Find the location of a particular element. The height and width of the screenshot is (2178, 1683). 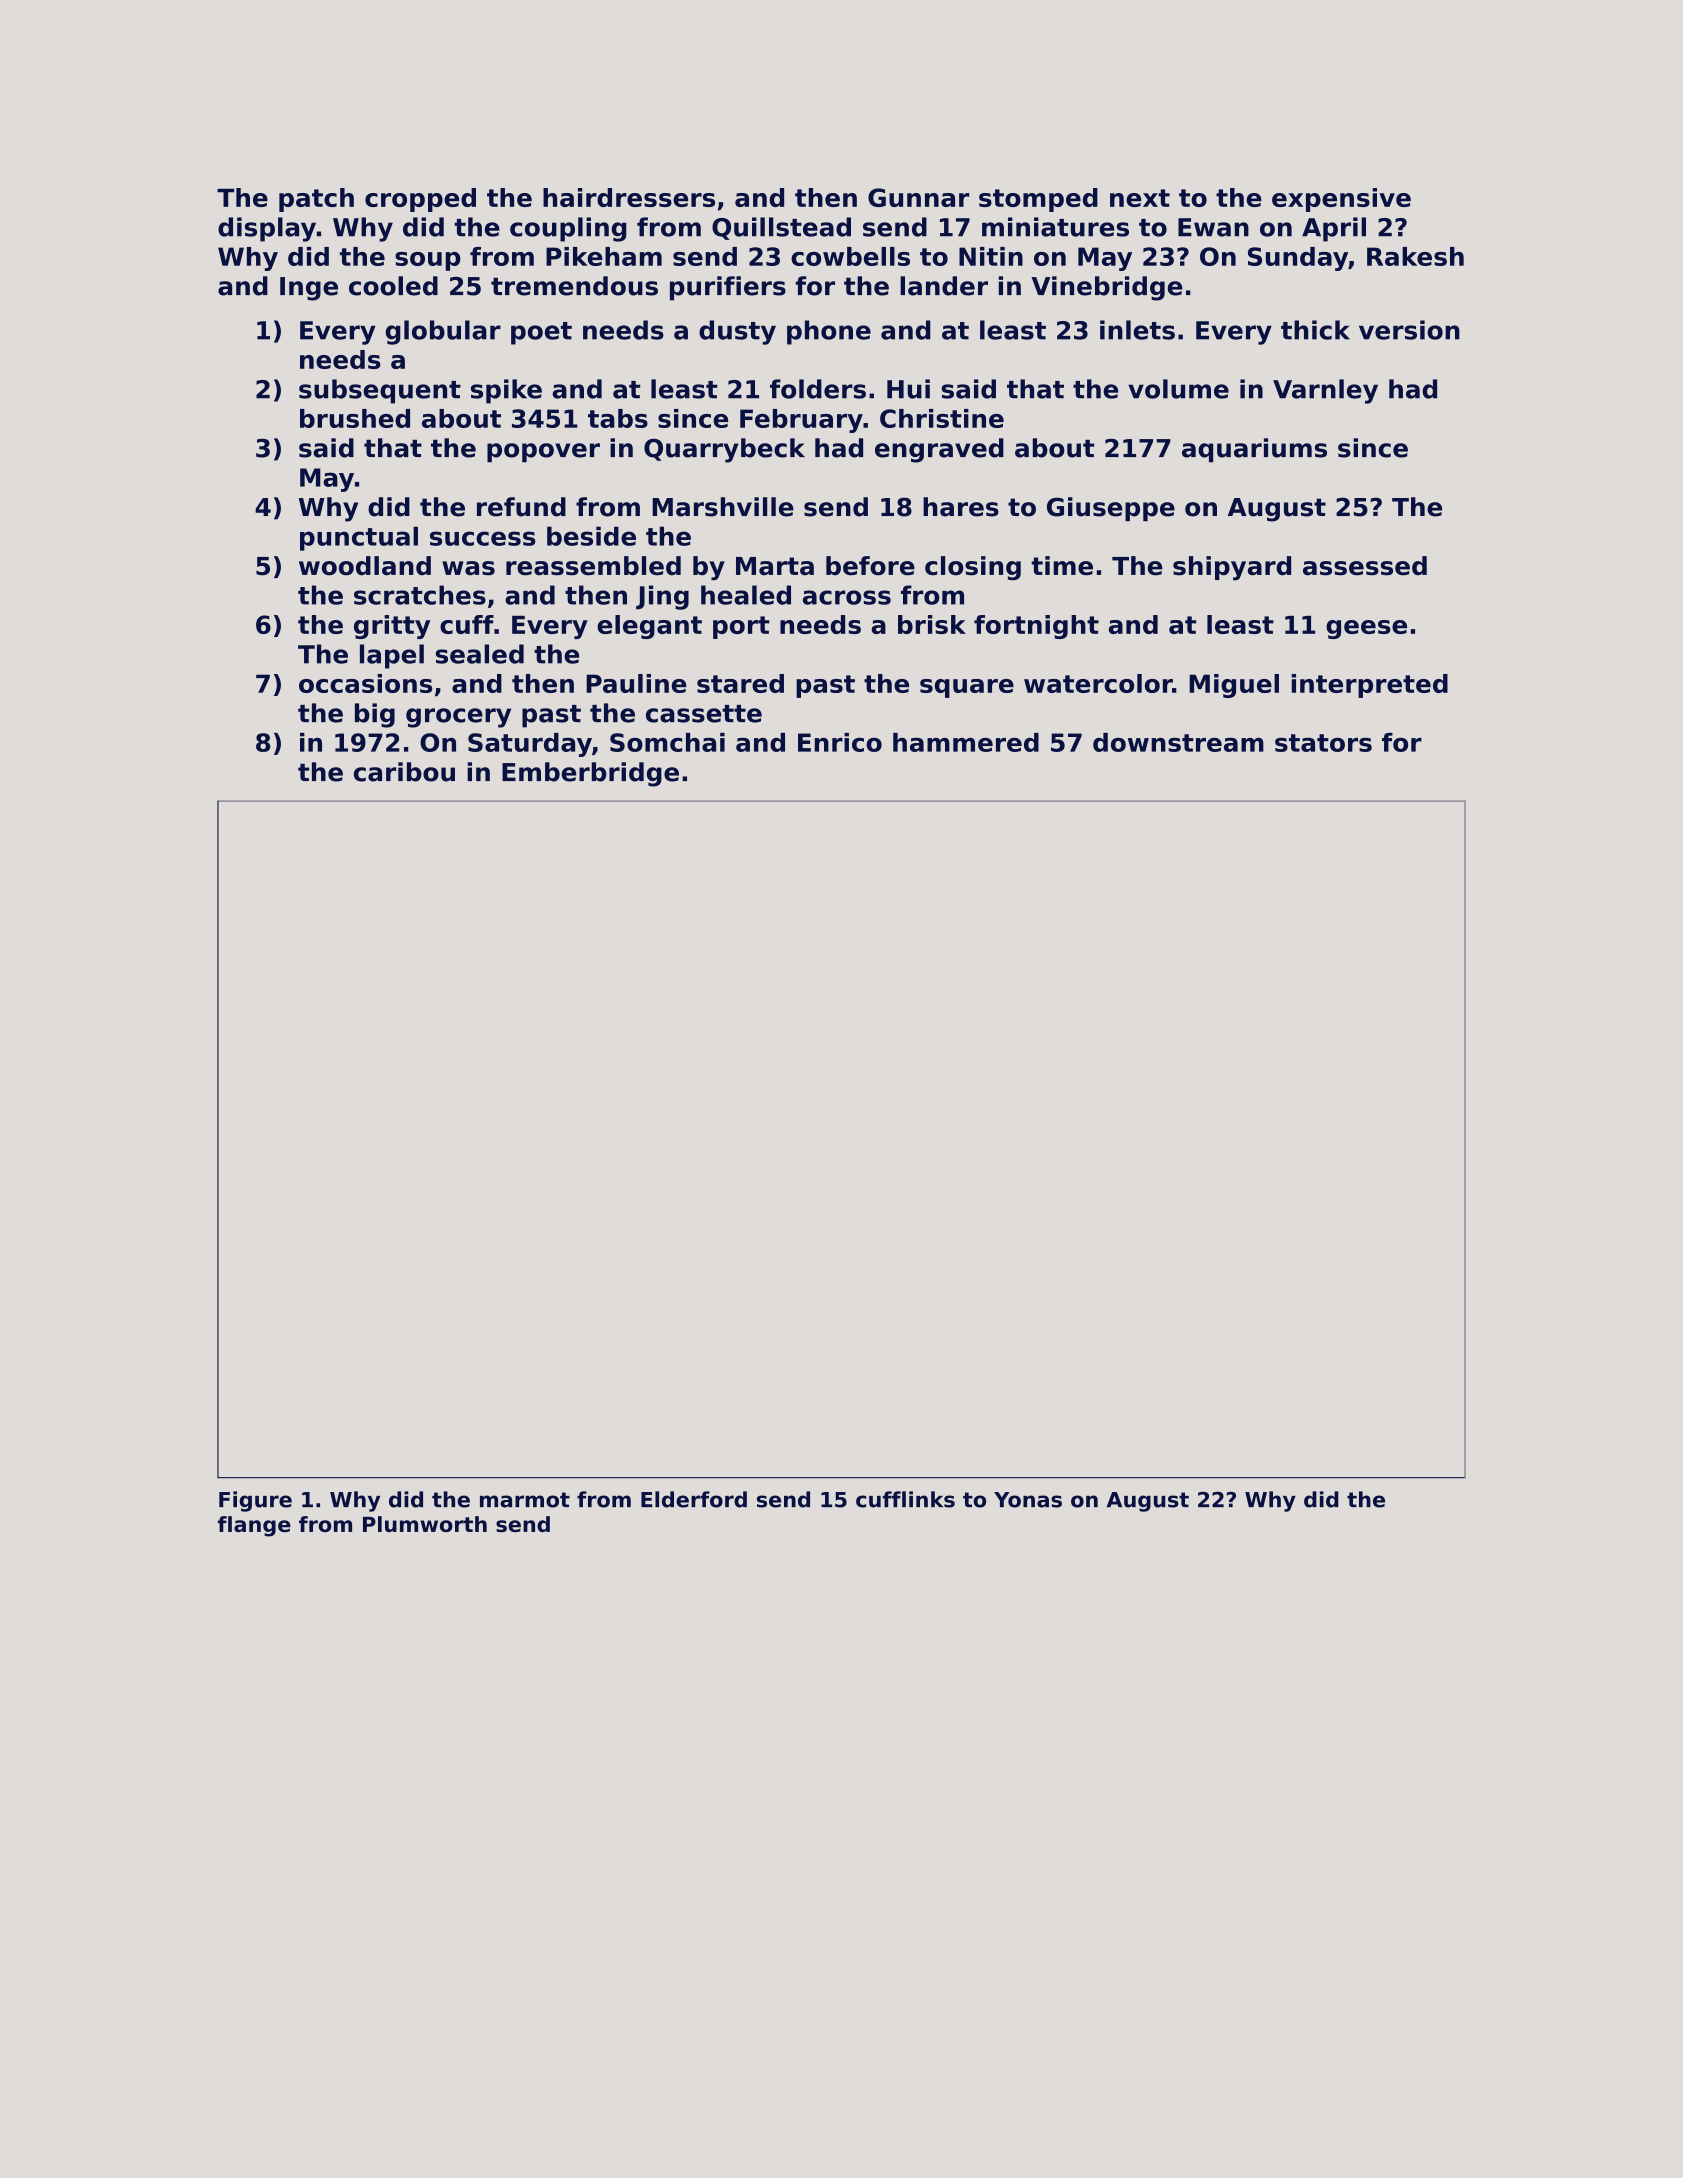

Varnley is located at coordinates (1325, 391).
